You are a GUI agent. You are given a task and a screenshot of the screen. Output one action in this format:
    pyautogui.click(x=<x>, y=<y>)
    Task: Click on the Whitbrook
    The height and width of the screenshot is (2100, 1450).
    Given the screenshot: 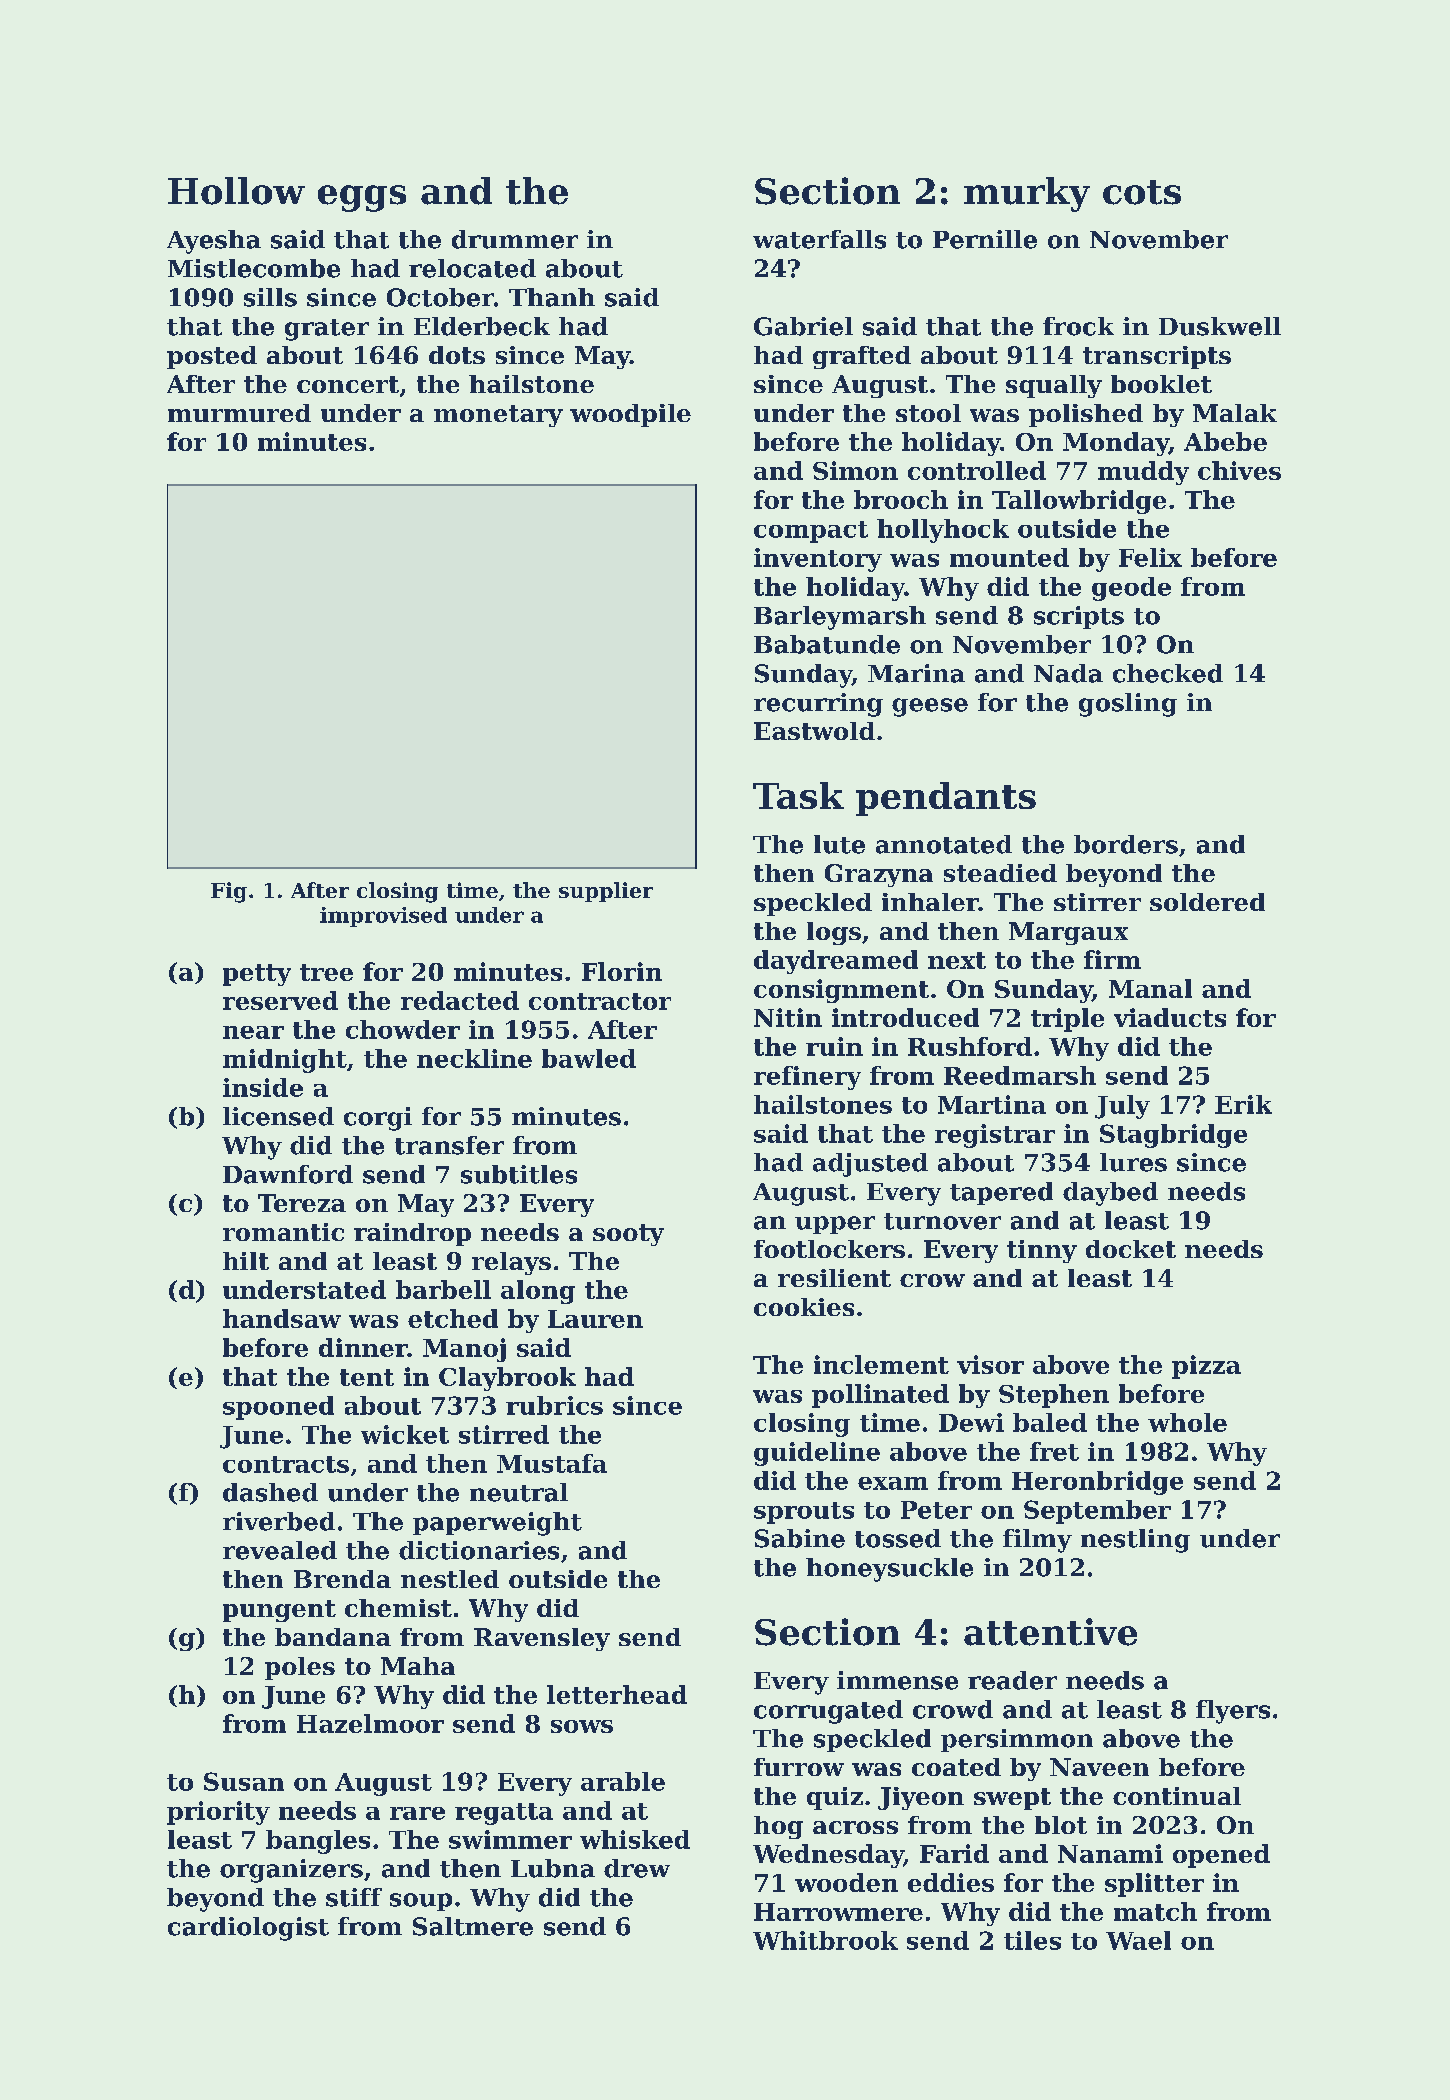 What is the action you would take?
    pyautogui.click(x=825, y=1940)
